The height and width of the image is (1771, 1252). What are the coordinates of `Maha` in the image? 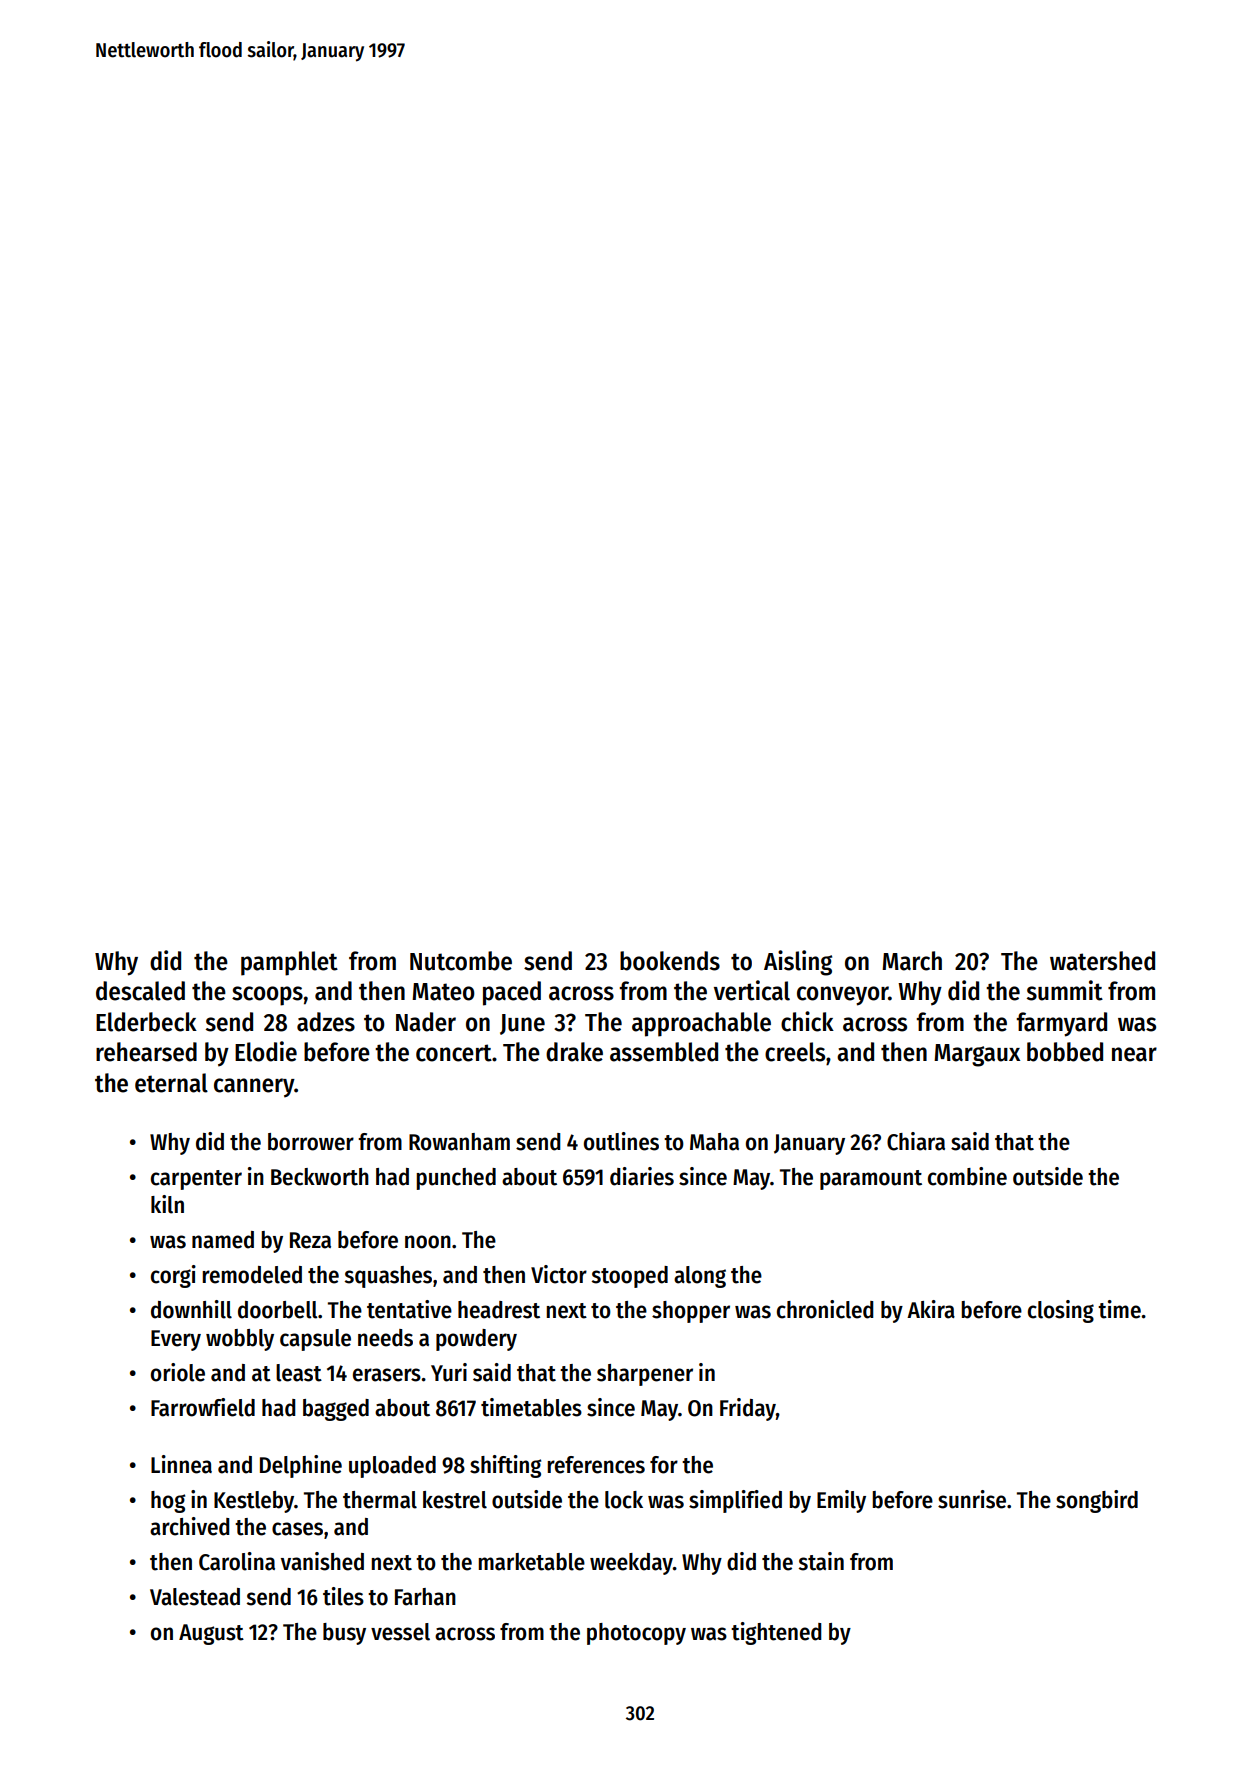 It's located at (714, 1142).
